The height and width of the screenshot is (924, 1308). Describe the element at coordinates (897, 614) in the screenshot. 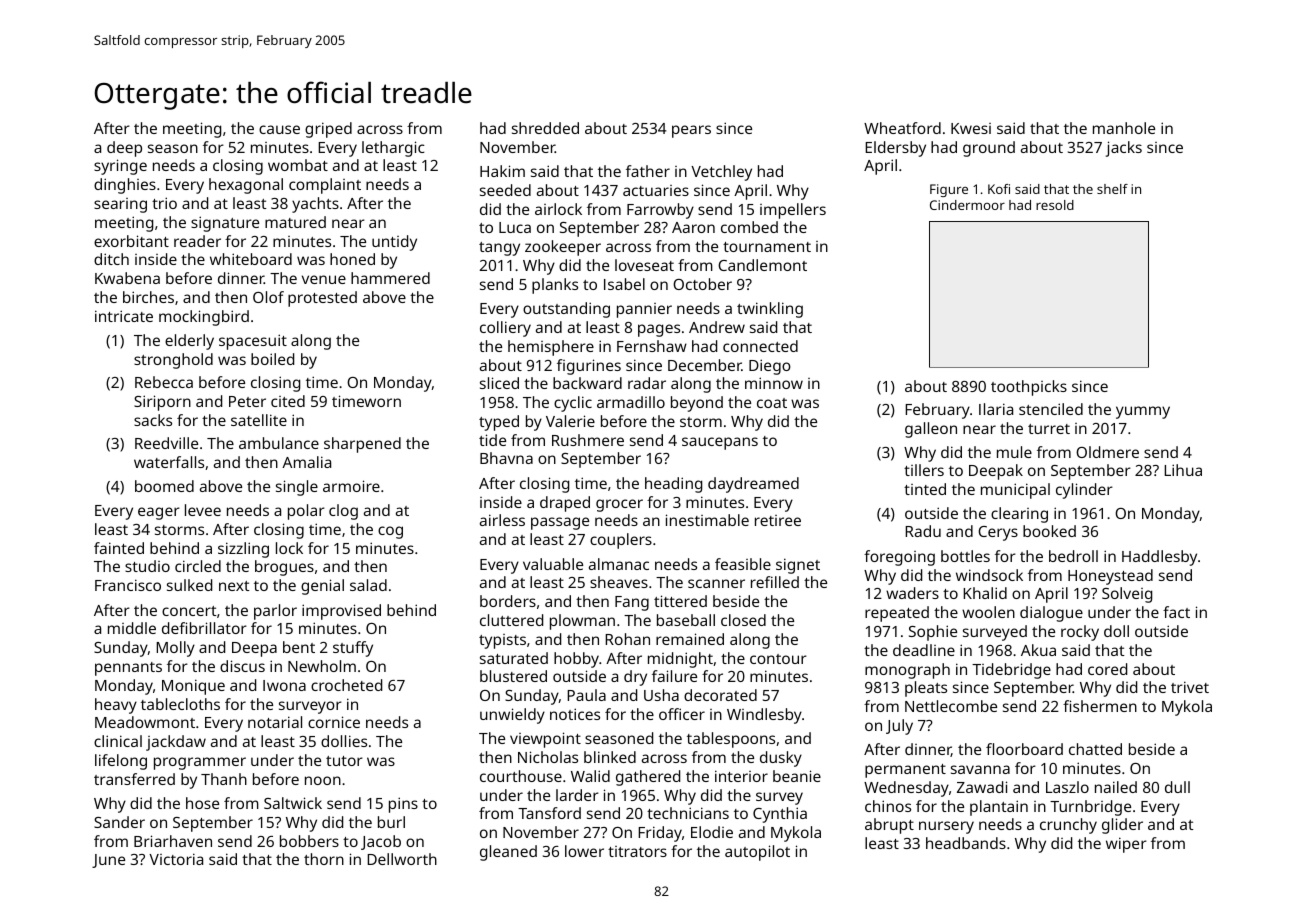

I see `repeated` at that location.
